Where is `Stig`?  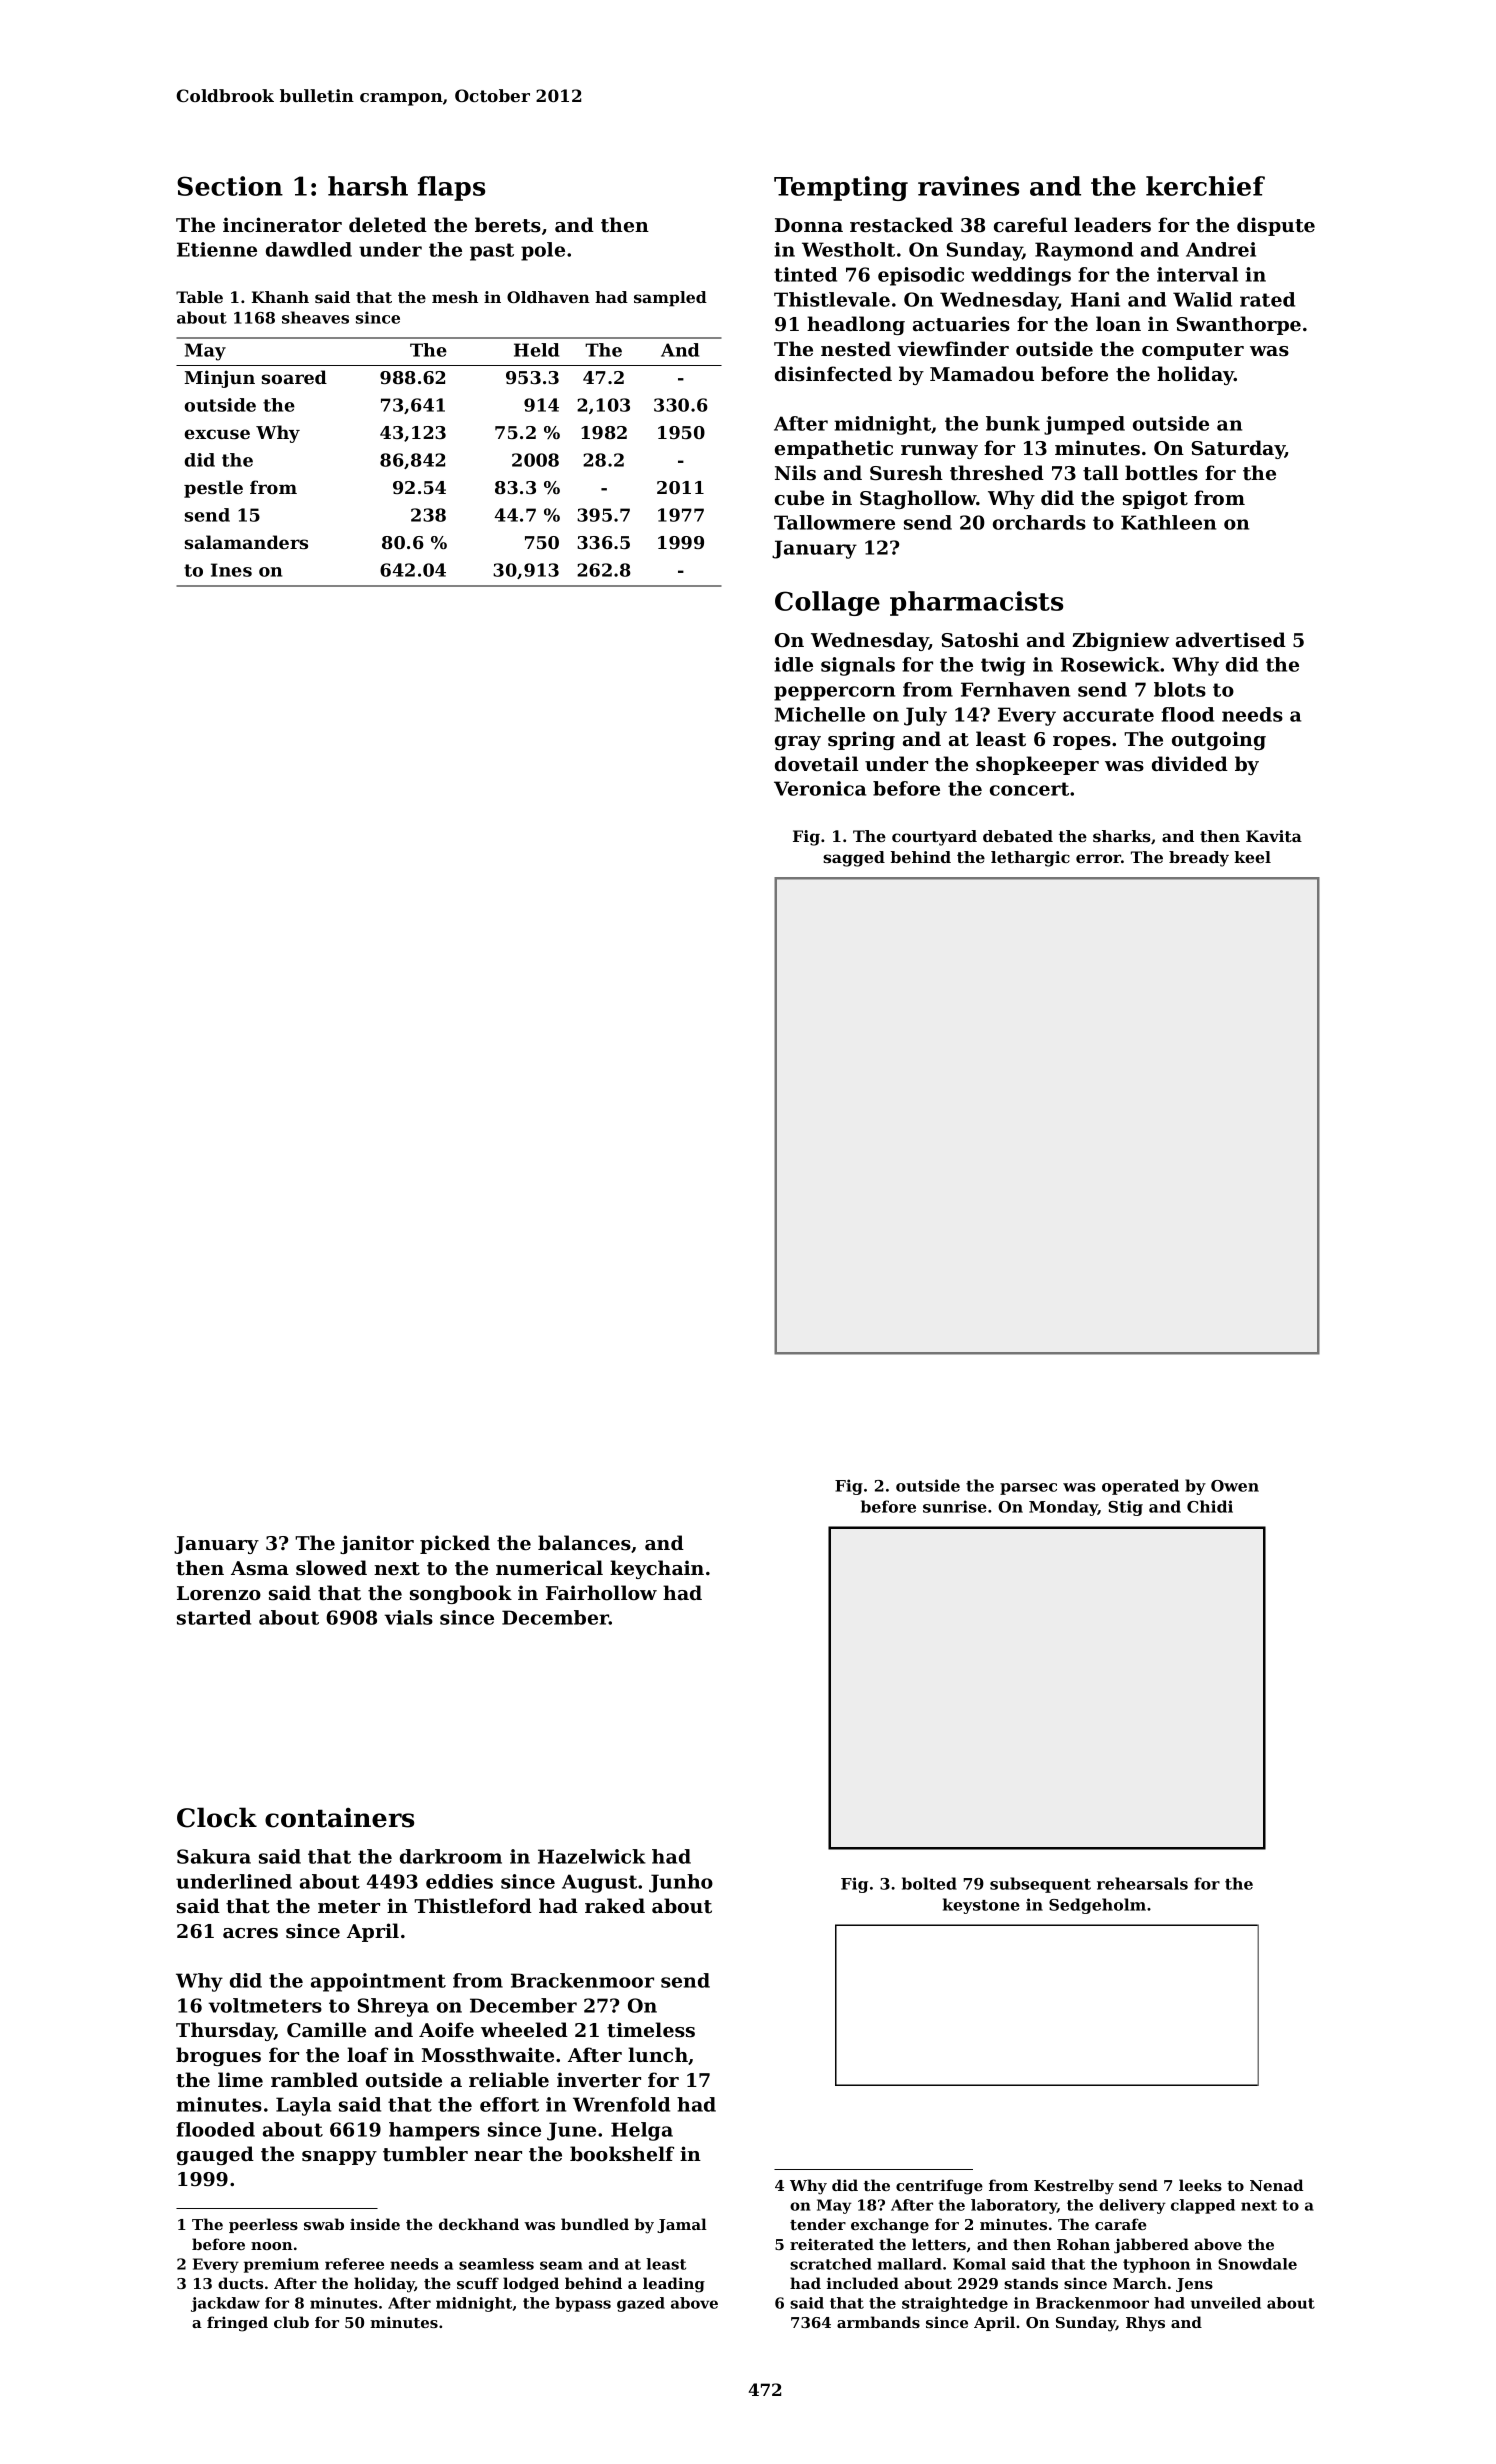
Stig is located at coordinates (1125, 1508).
